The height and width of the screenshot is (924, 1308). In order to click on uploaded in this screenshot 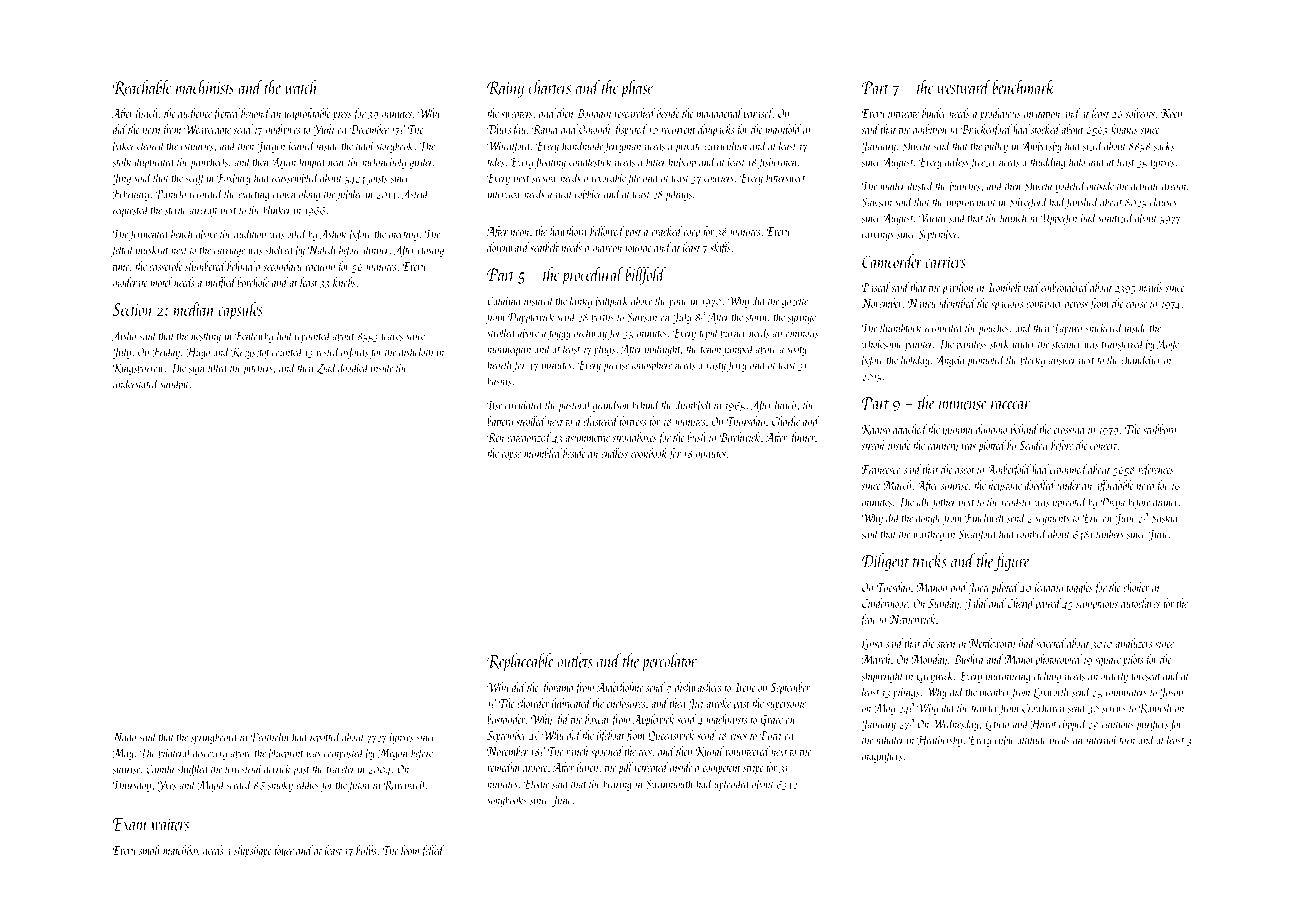, I will do `click(732, 784)`.
